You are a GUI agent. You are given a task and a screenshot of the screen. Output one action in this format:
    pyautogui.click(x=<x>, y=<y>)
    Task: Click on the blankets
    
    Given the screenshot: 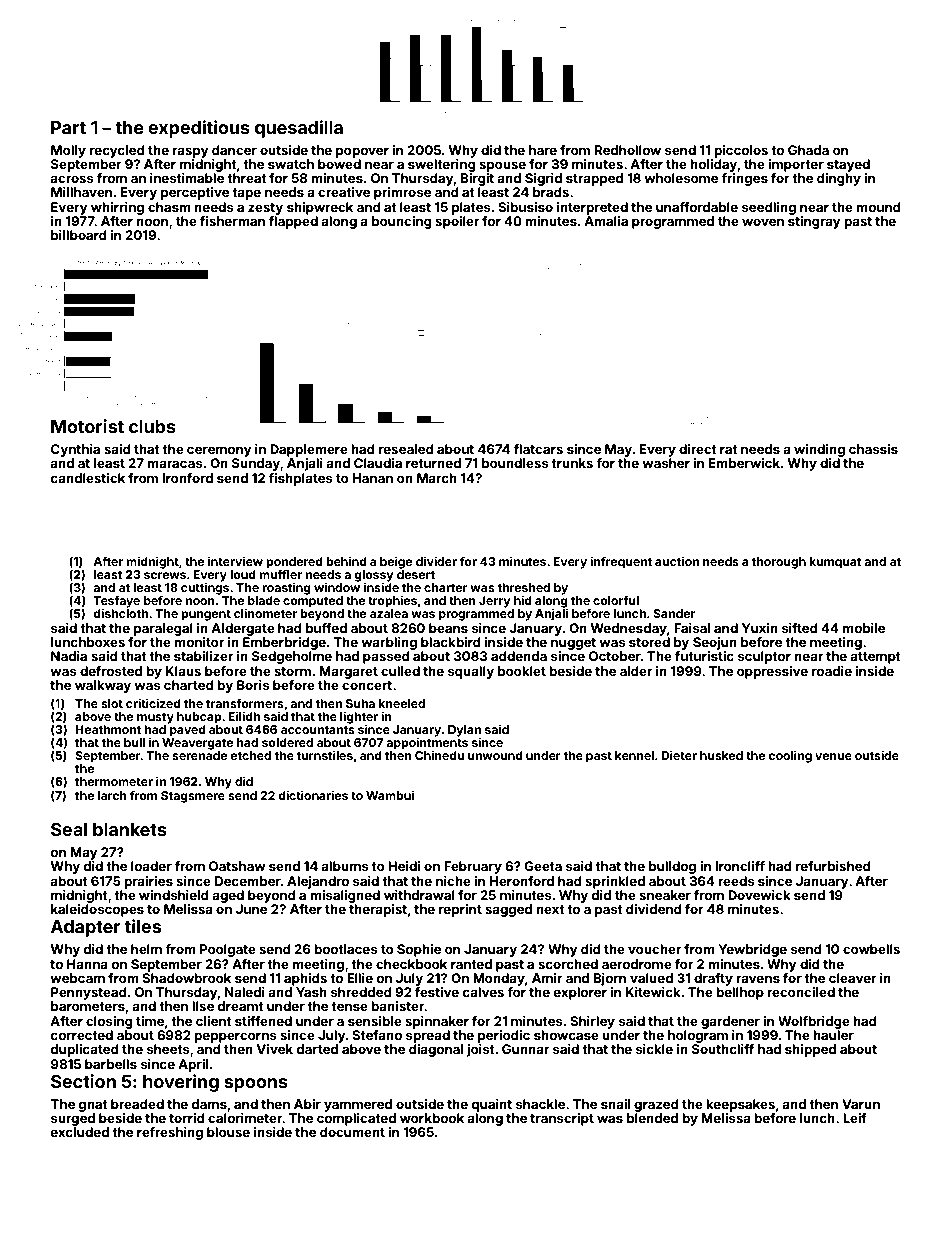 What is the action you would take?
    pyautogui.click(x=130, y=829)
